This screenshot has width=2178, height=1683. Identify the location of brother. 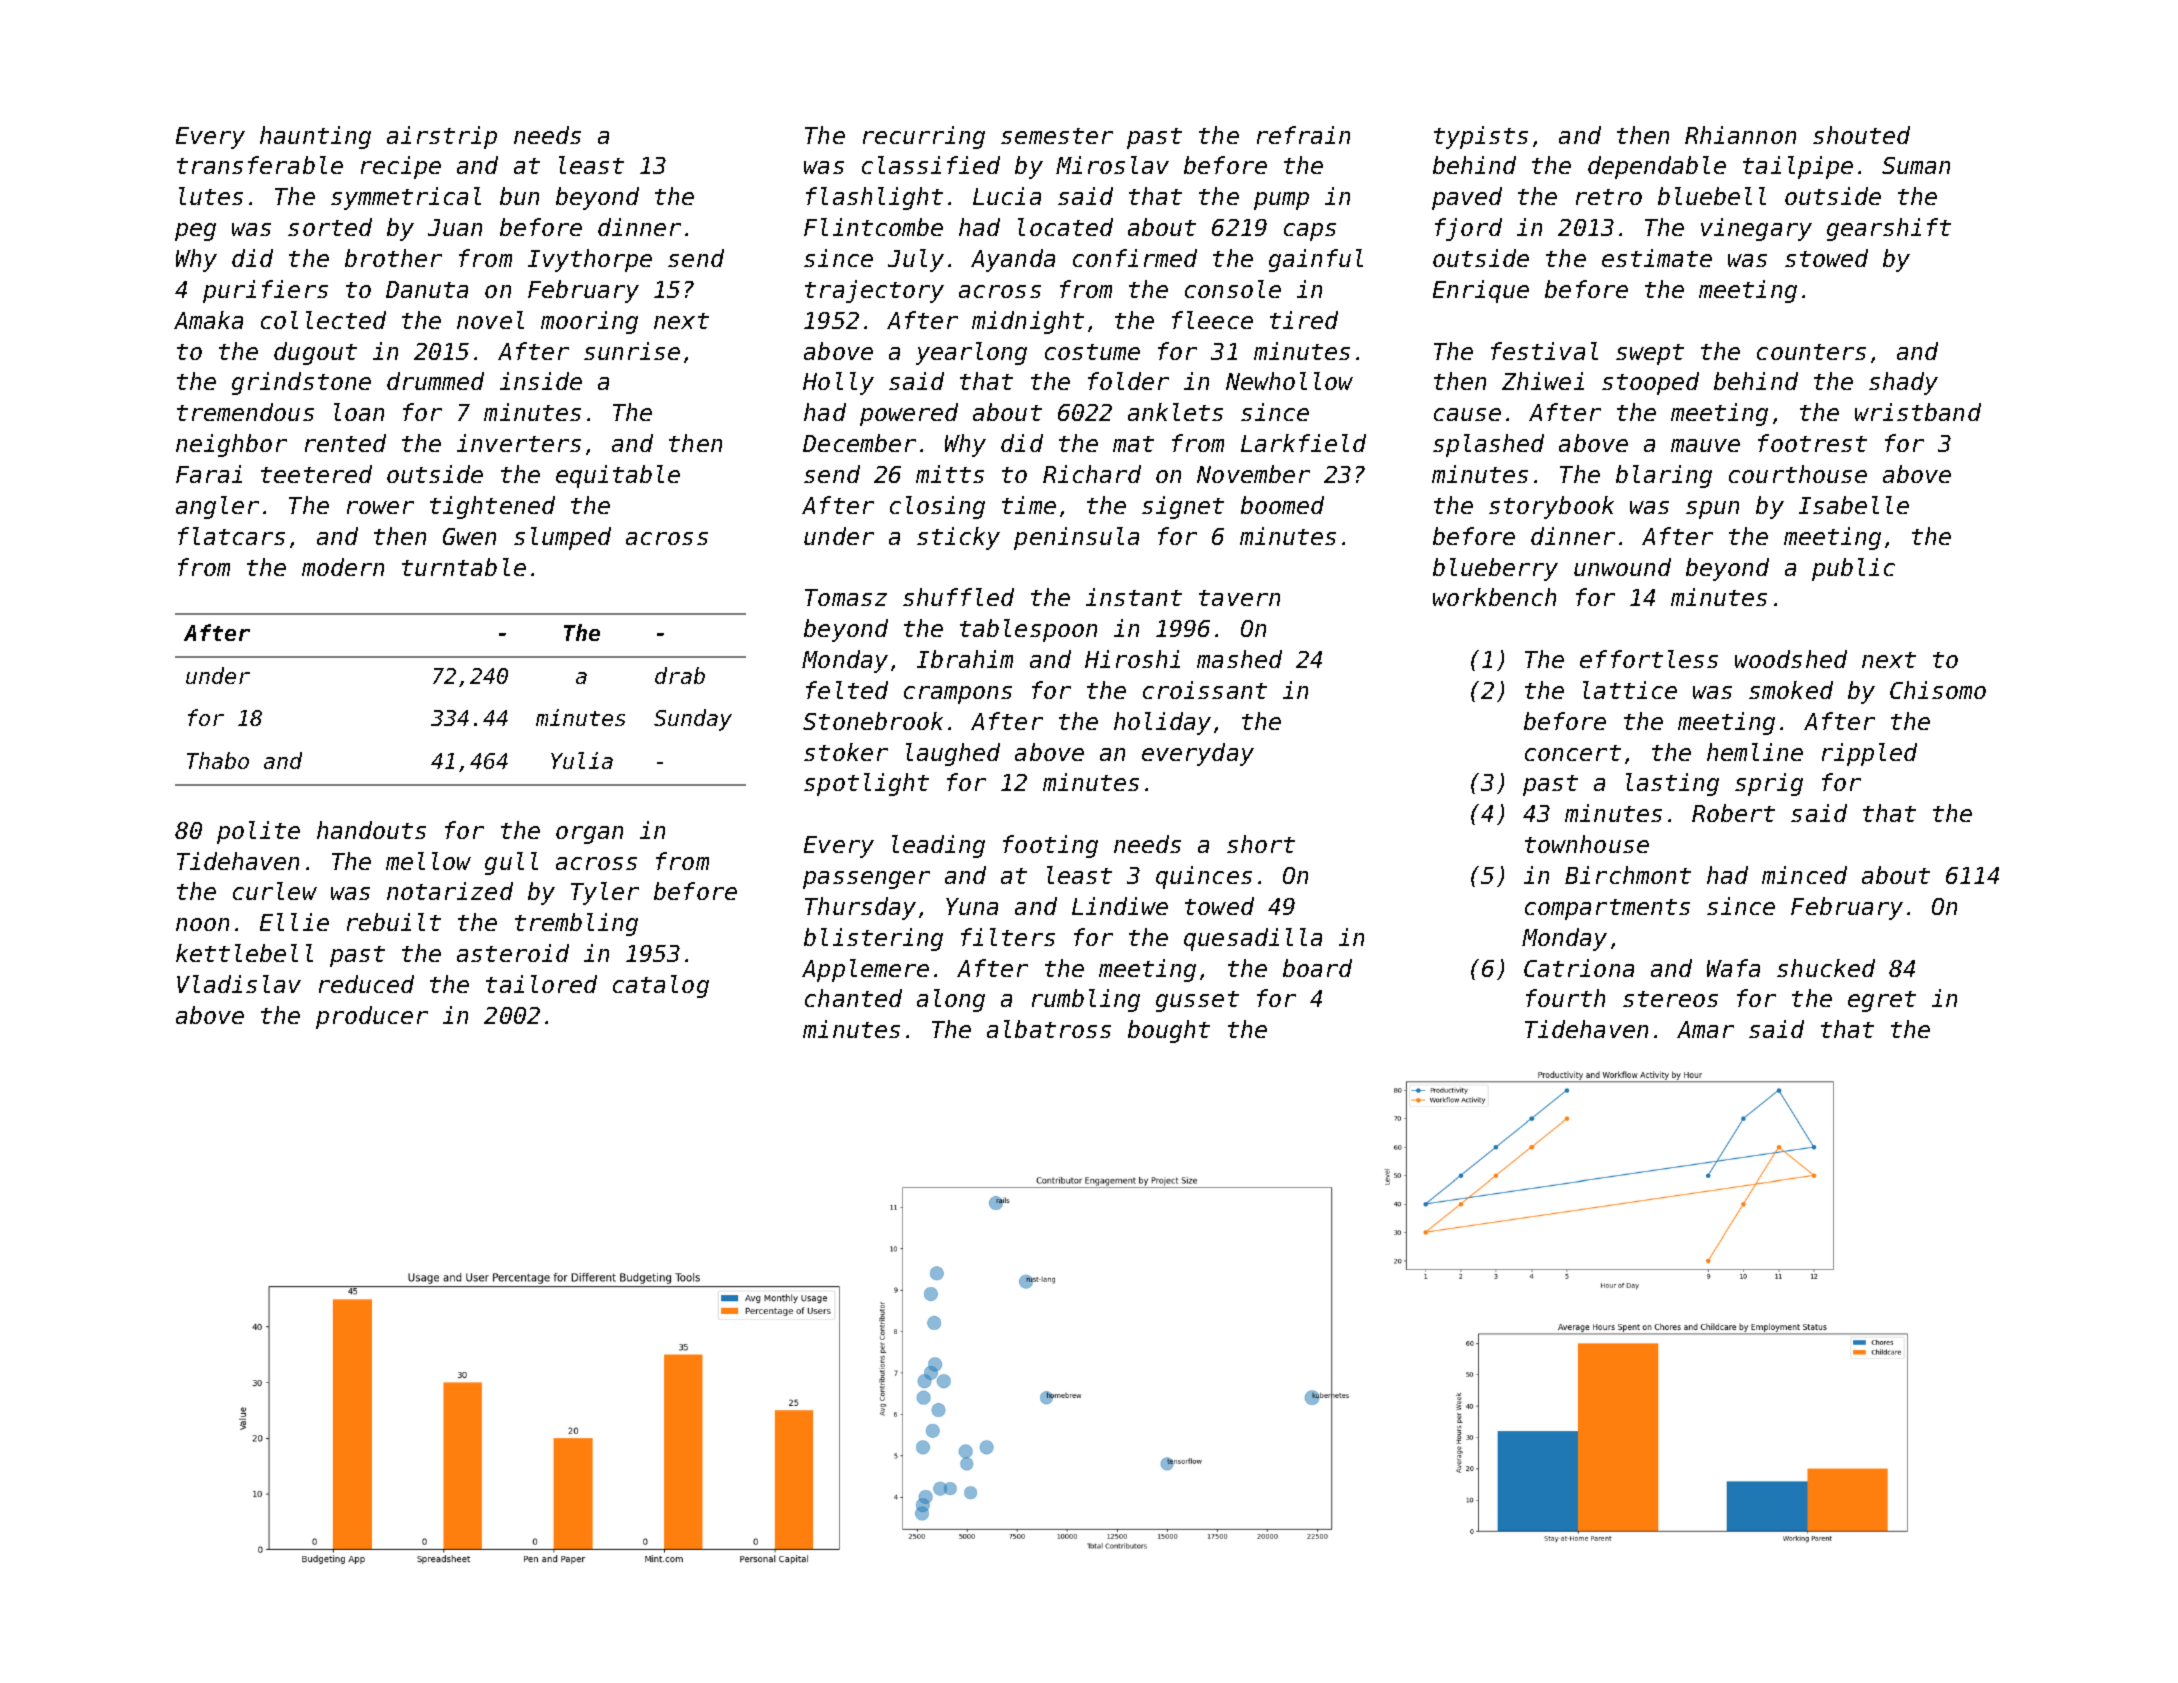
(393, 258).
